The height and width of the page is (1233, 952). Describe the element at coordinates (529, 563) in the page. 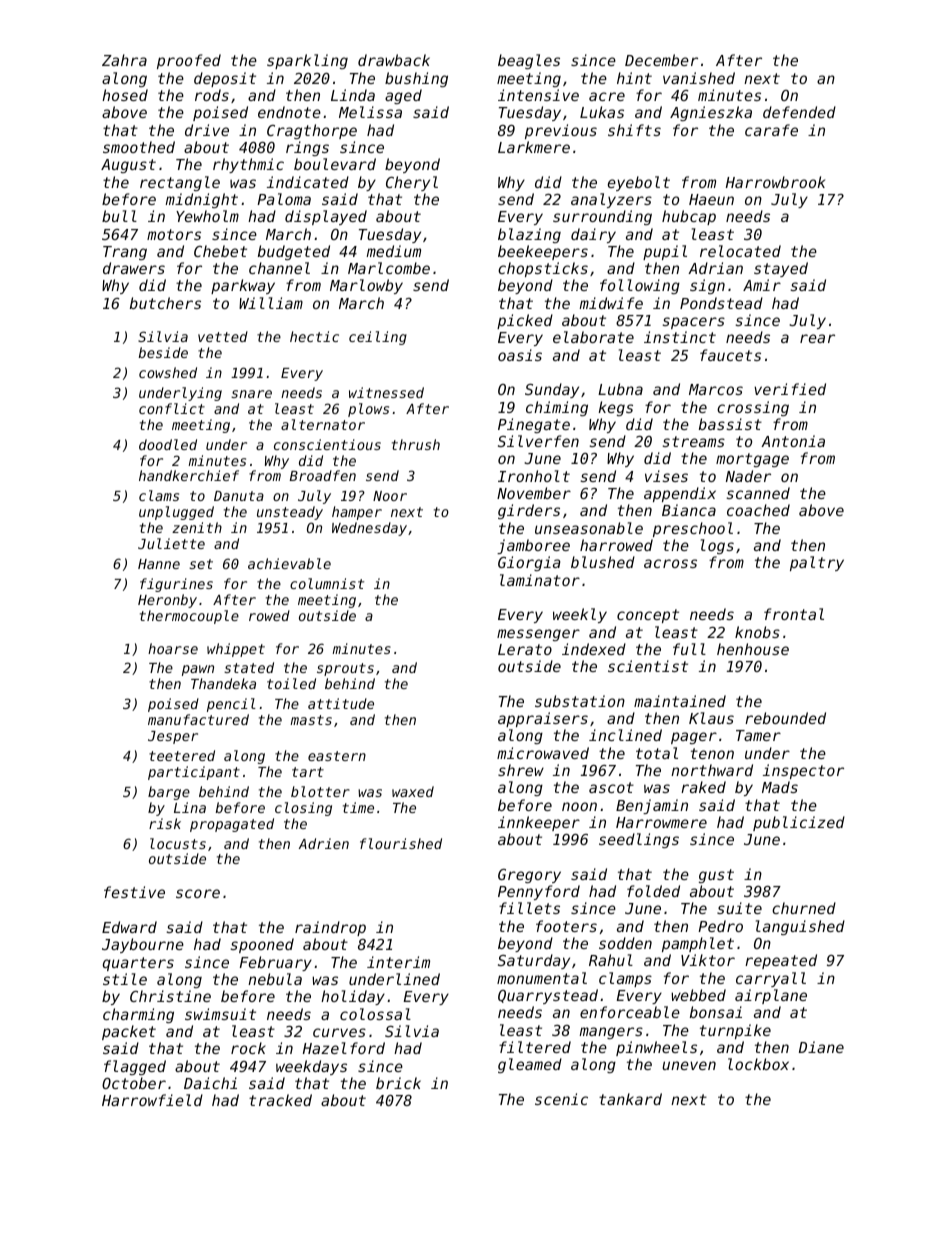

I see `Giorgia` at that location.
